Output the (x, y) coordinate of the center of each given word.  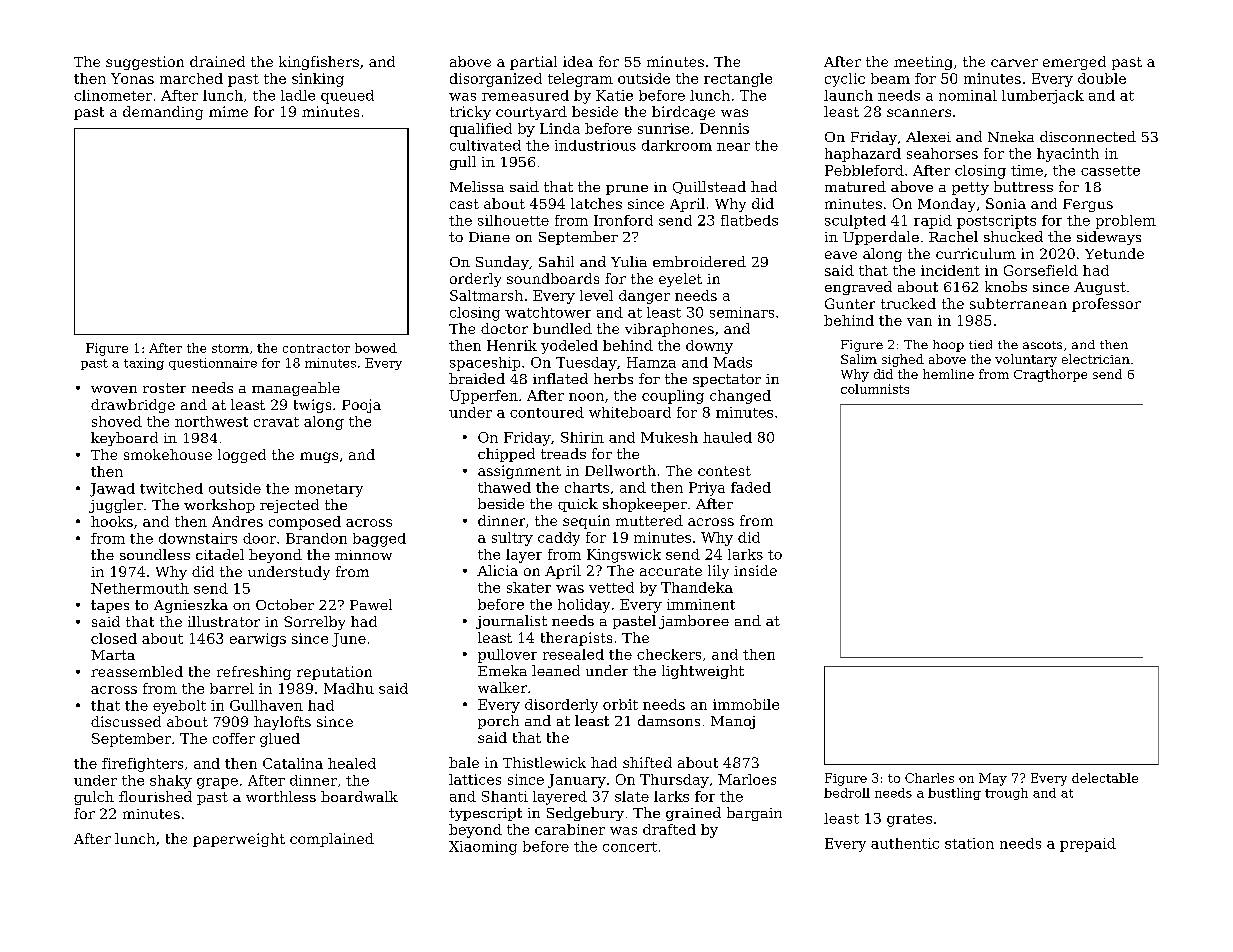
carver (1014, 63)
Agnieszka (191, 606)
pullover (507, 656)
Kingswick (624, 556)
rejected (289, 506)
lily (718, 572)
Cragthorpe (1050, 375)
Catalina (293, 763)
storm (230, 348)
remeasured (525, 95)
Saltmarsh (486, 295)
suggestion (145, 63)
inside (755, 570)
